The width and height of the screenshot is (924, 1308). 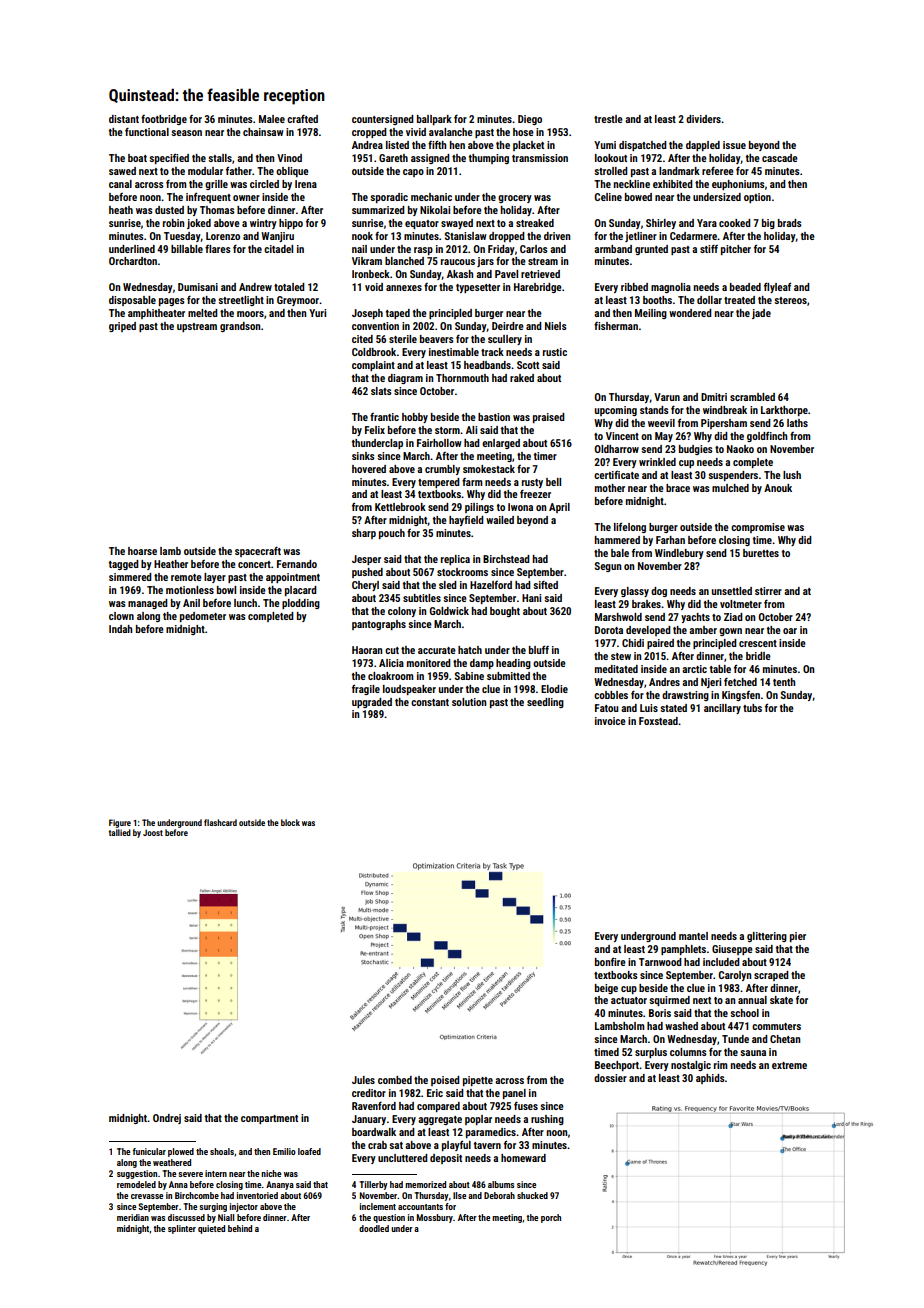 I want to click on Ondrej, so click(x=167, y=1119).
